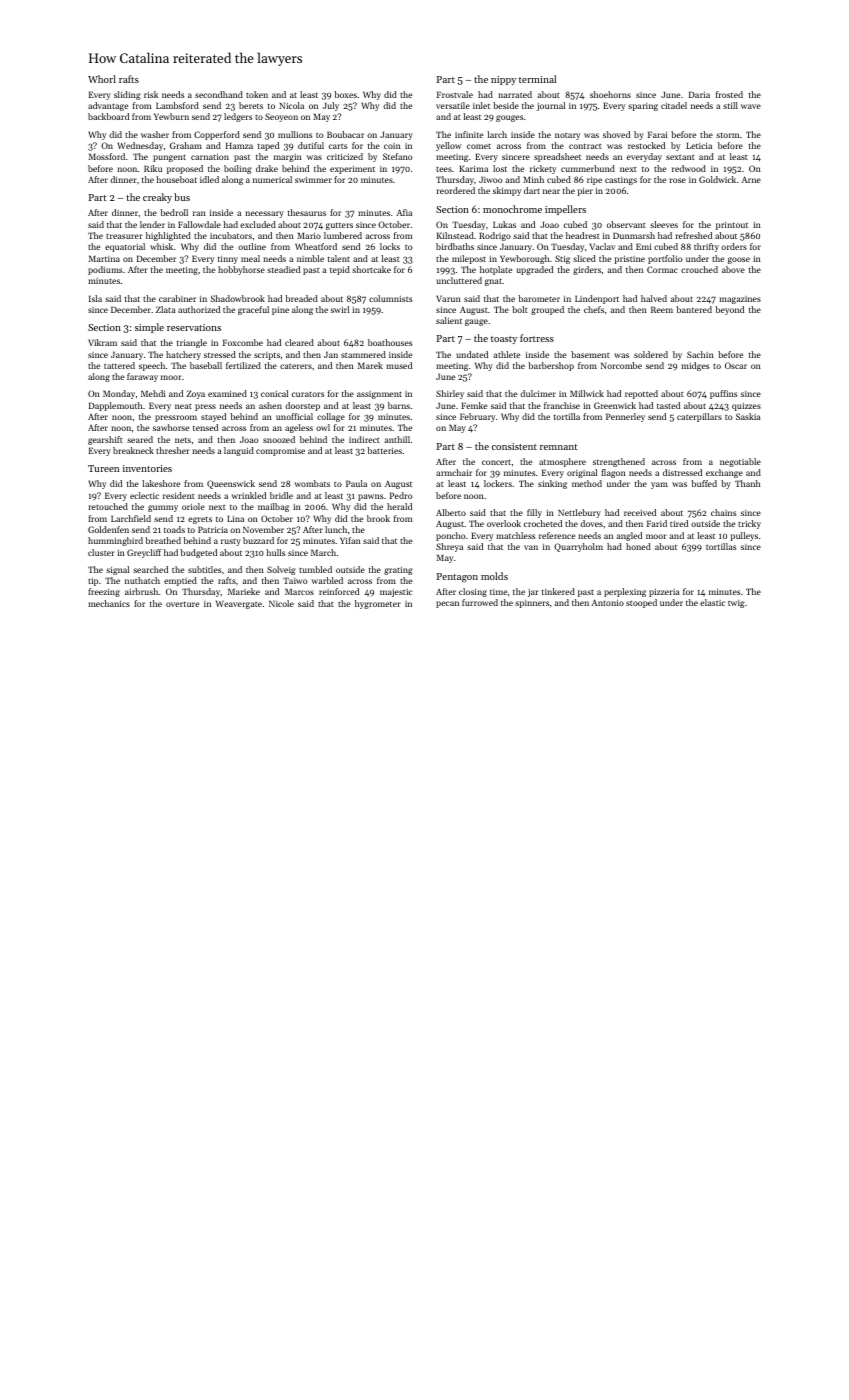 Image resolution: width=849 pixels, height=1400 pixels. I want to click on storm, so click(727, 135).
